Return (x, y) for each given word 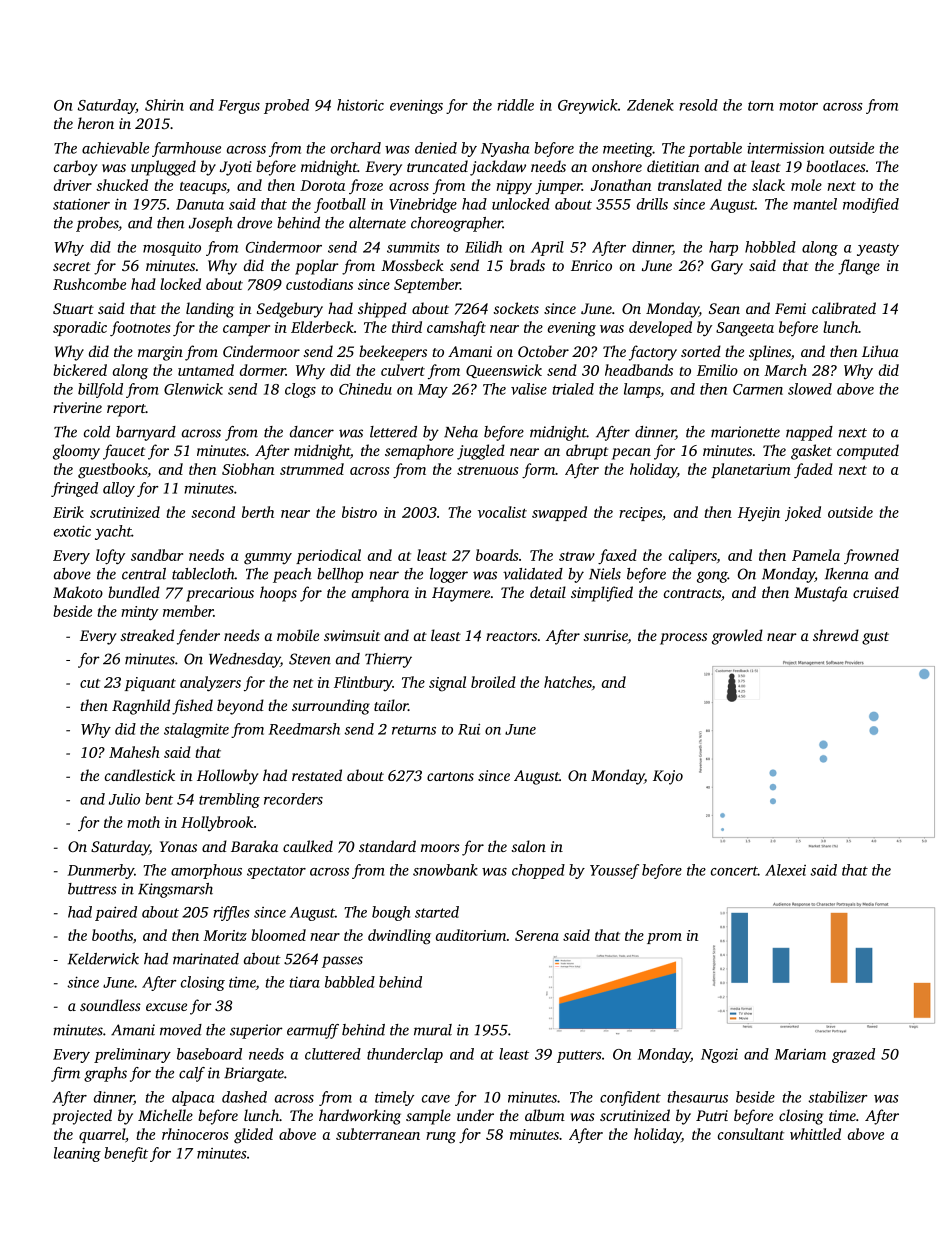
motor (798, 106)
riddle (515, 105)
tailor (391, 705)
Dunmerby (101, 871)
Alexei (785, 870)
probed (286, 106)
